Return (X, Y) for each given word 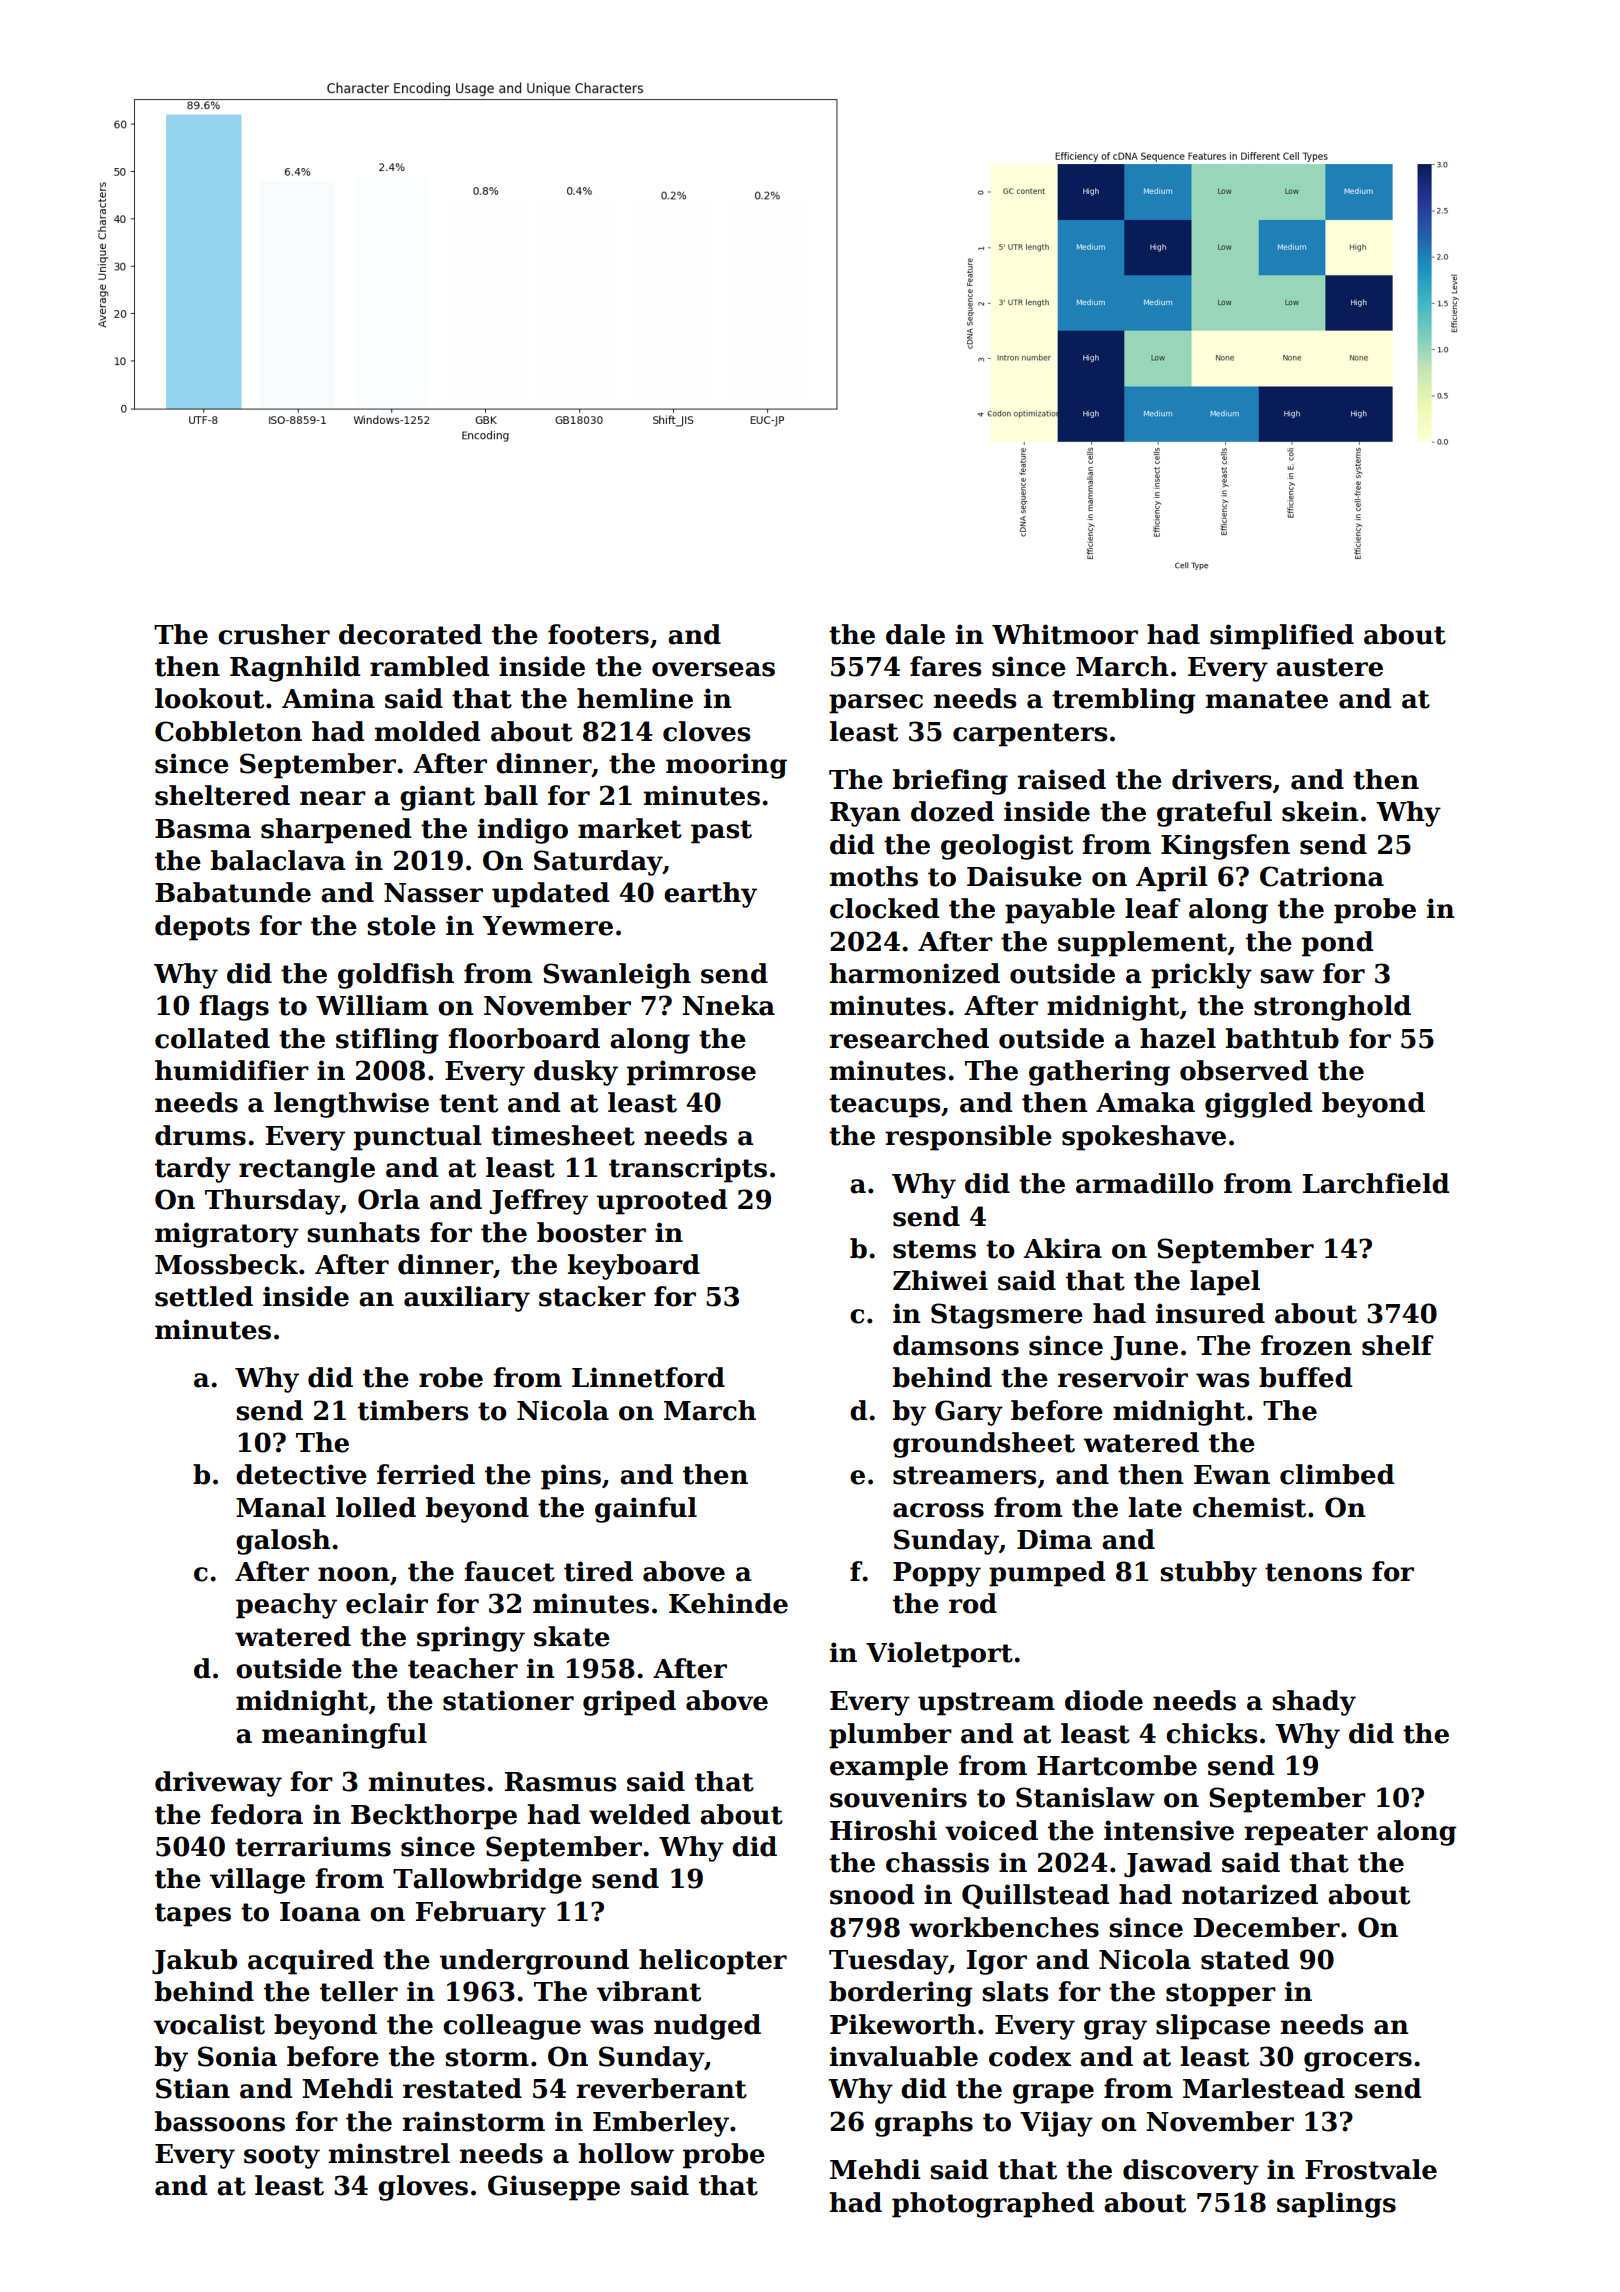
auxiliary (467, 1299)
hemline (635, 698)
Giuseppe (554, 2188)
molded (427, 731)
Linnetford (648, 1377)
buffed (1305, 1377)
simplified (1282, 637)
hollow (626, 2153)
